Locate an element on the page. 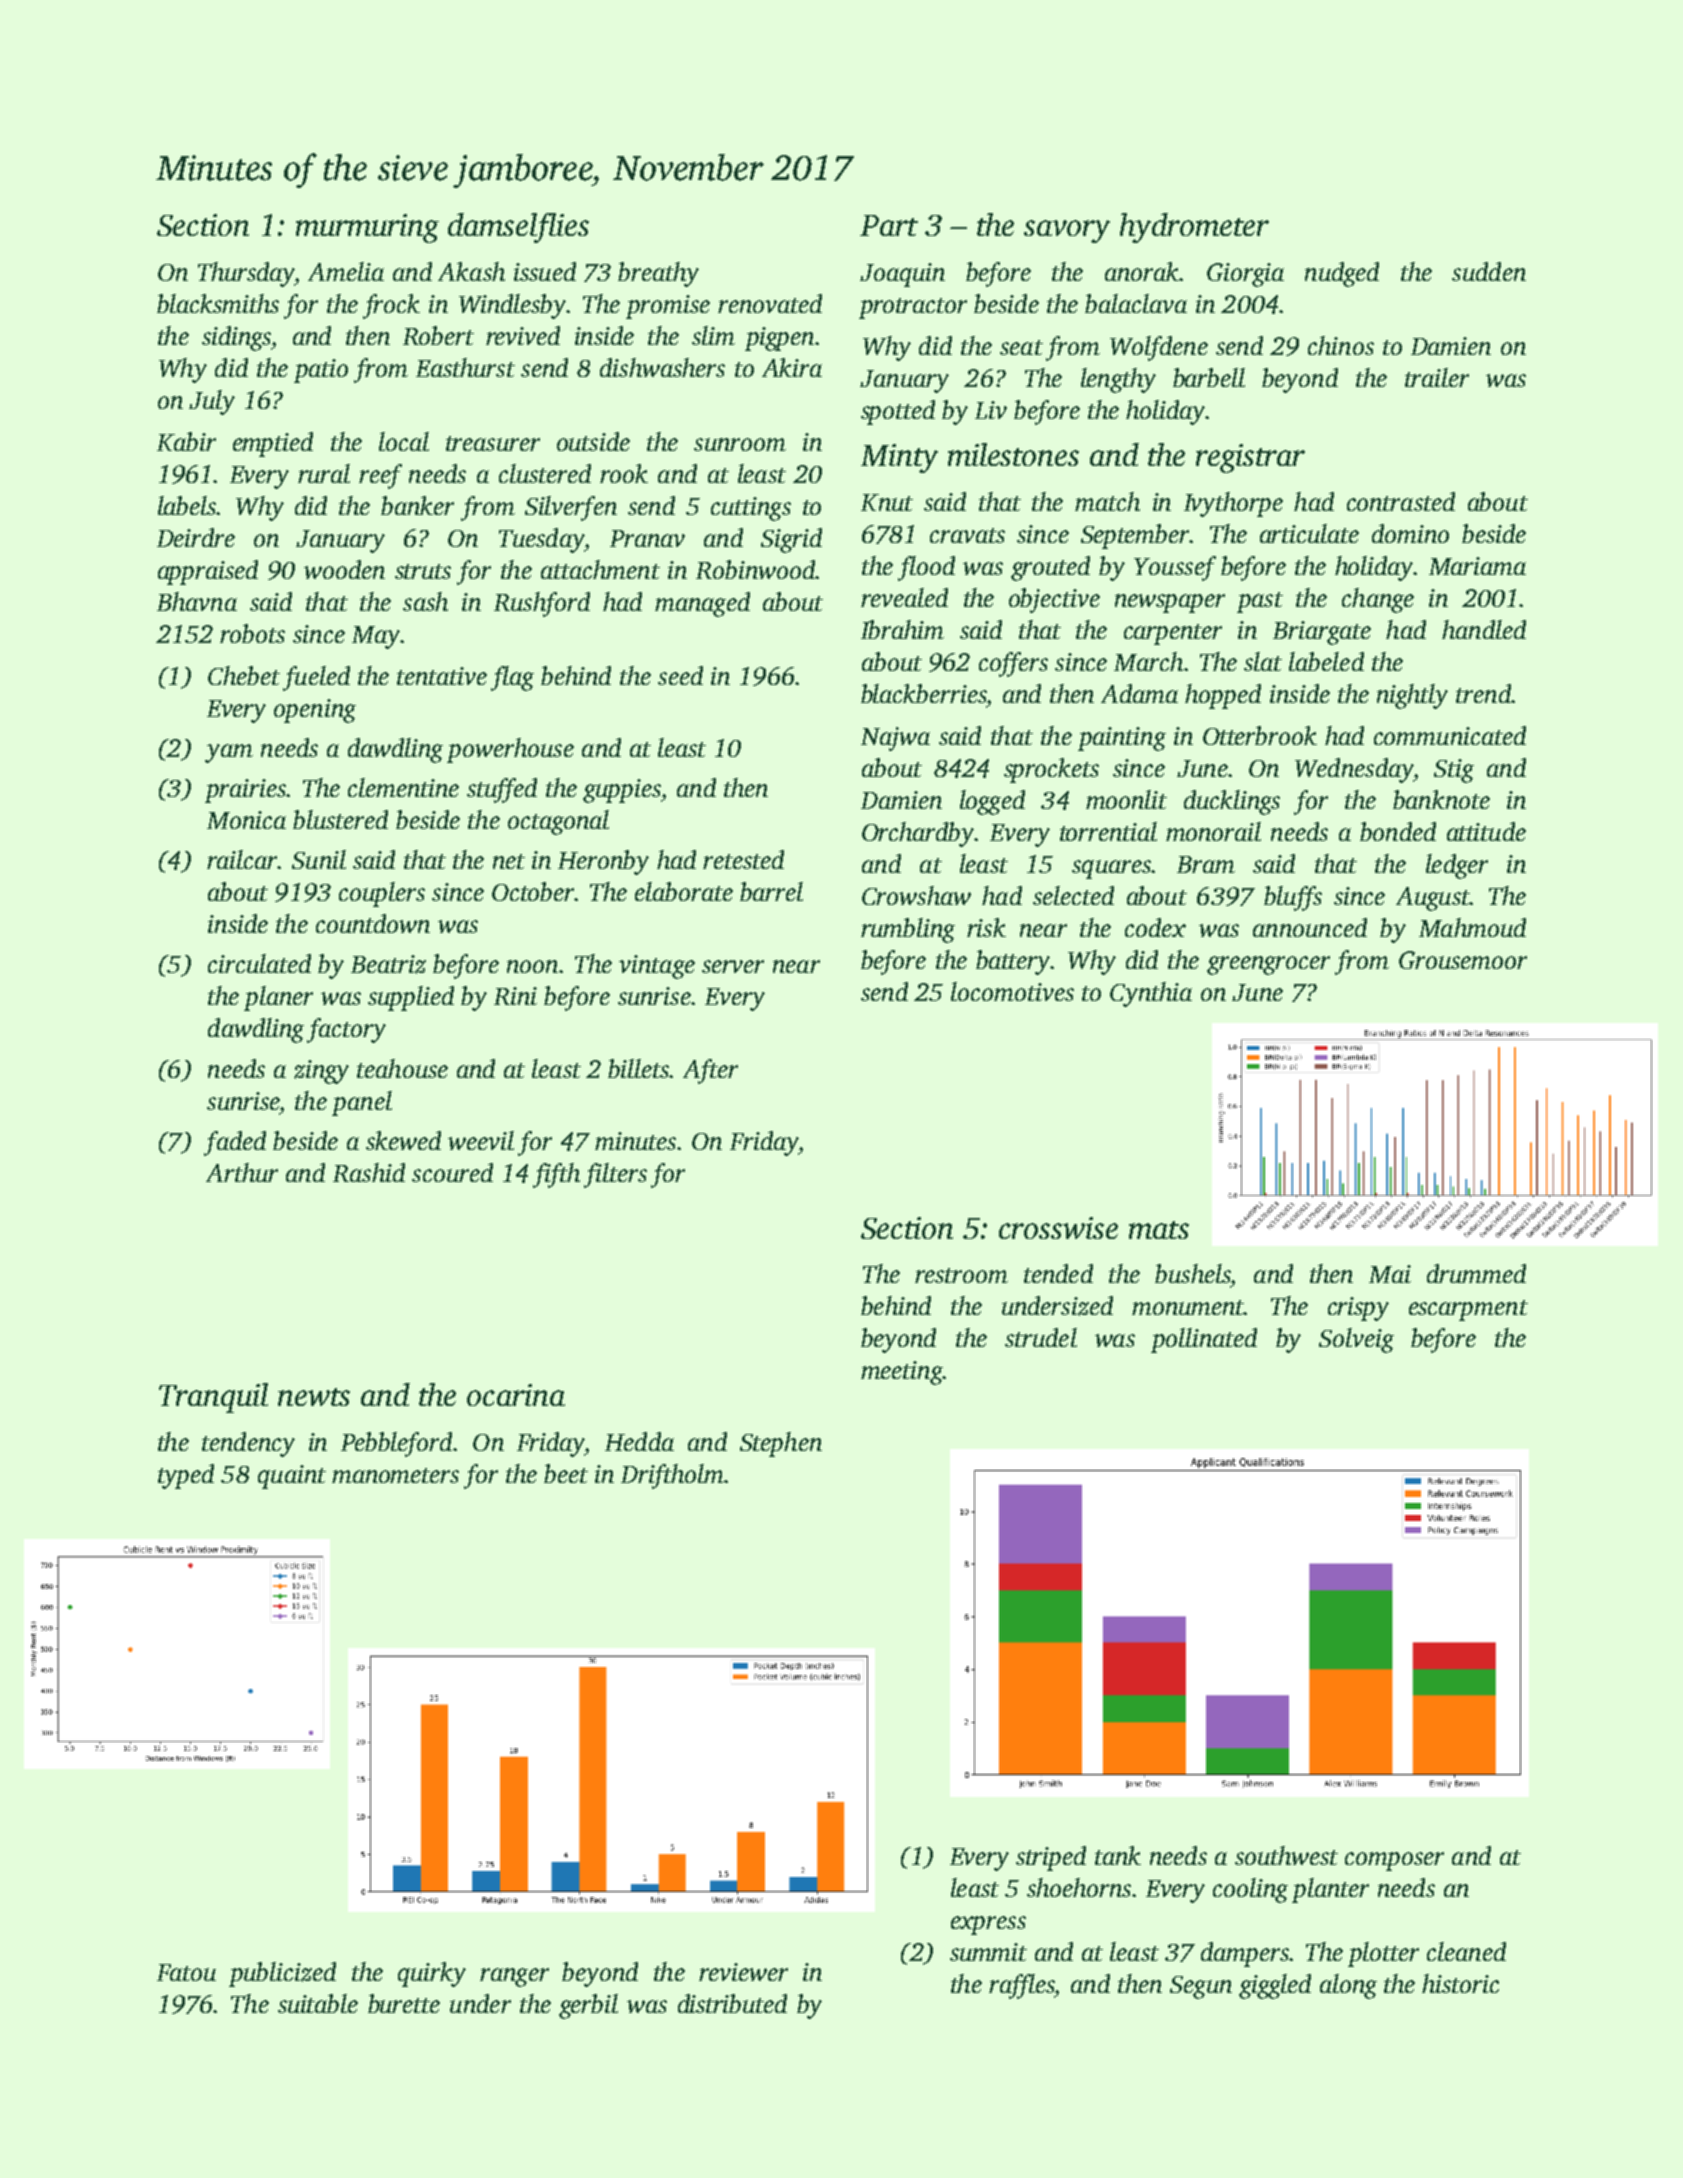 This document has width=1683, height=2178. Robert is located at coordinates (438, 335).
